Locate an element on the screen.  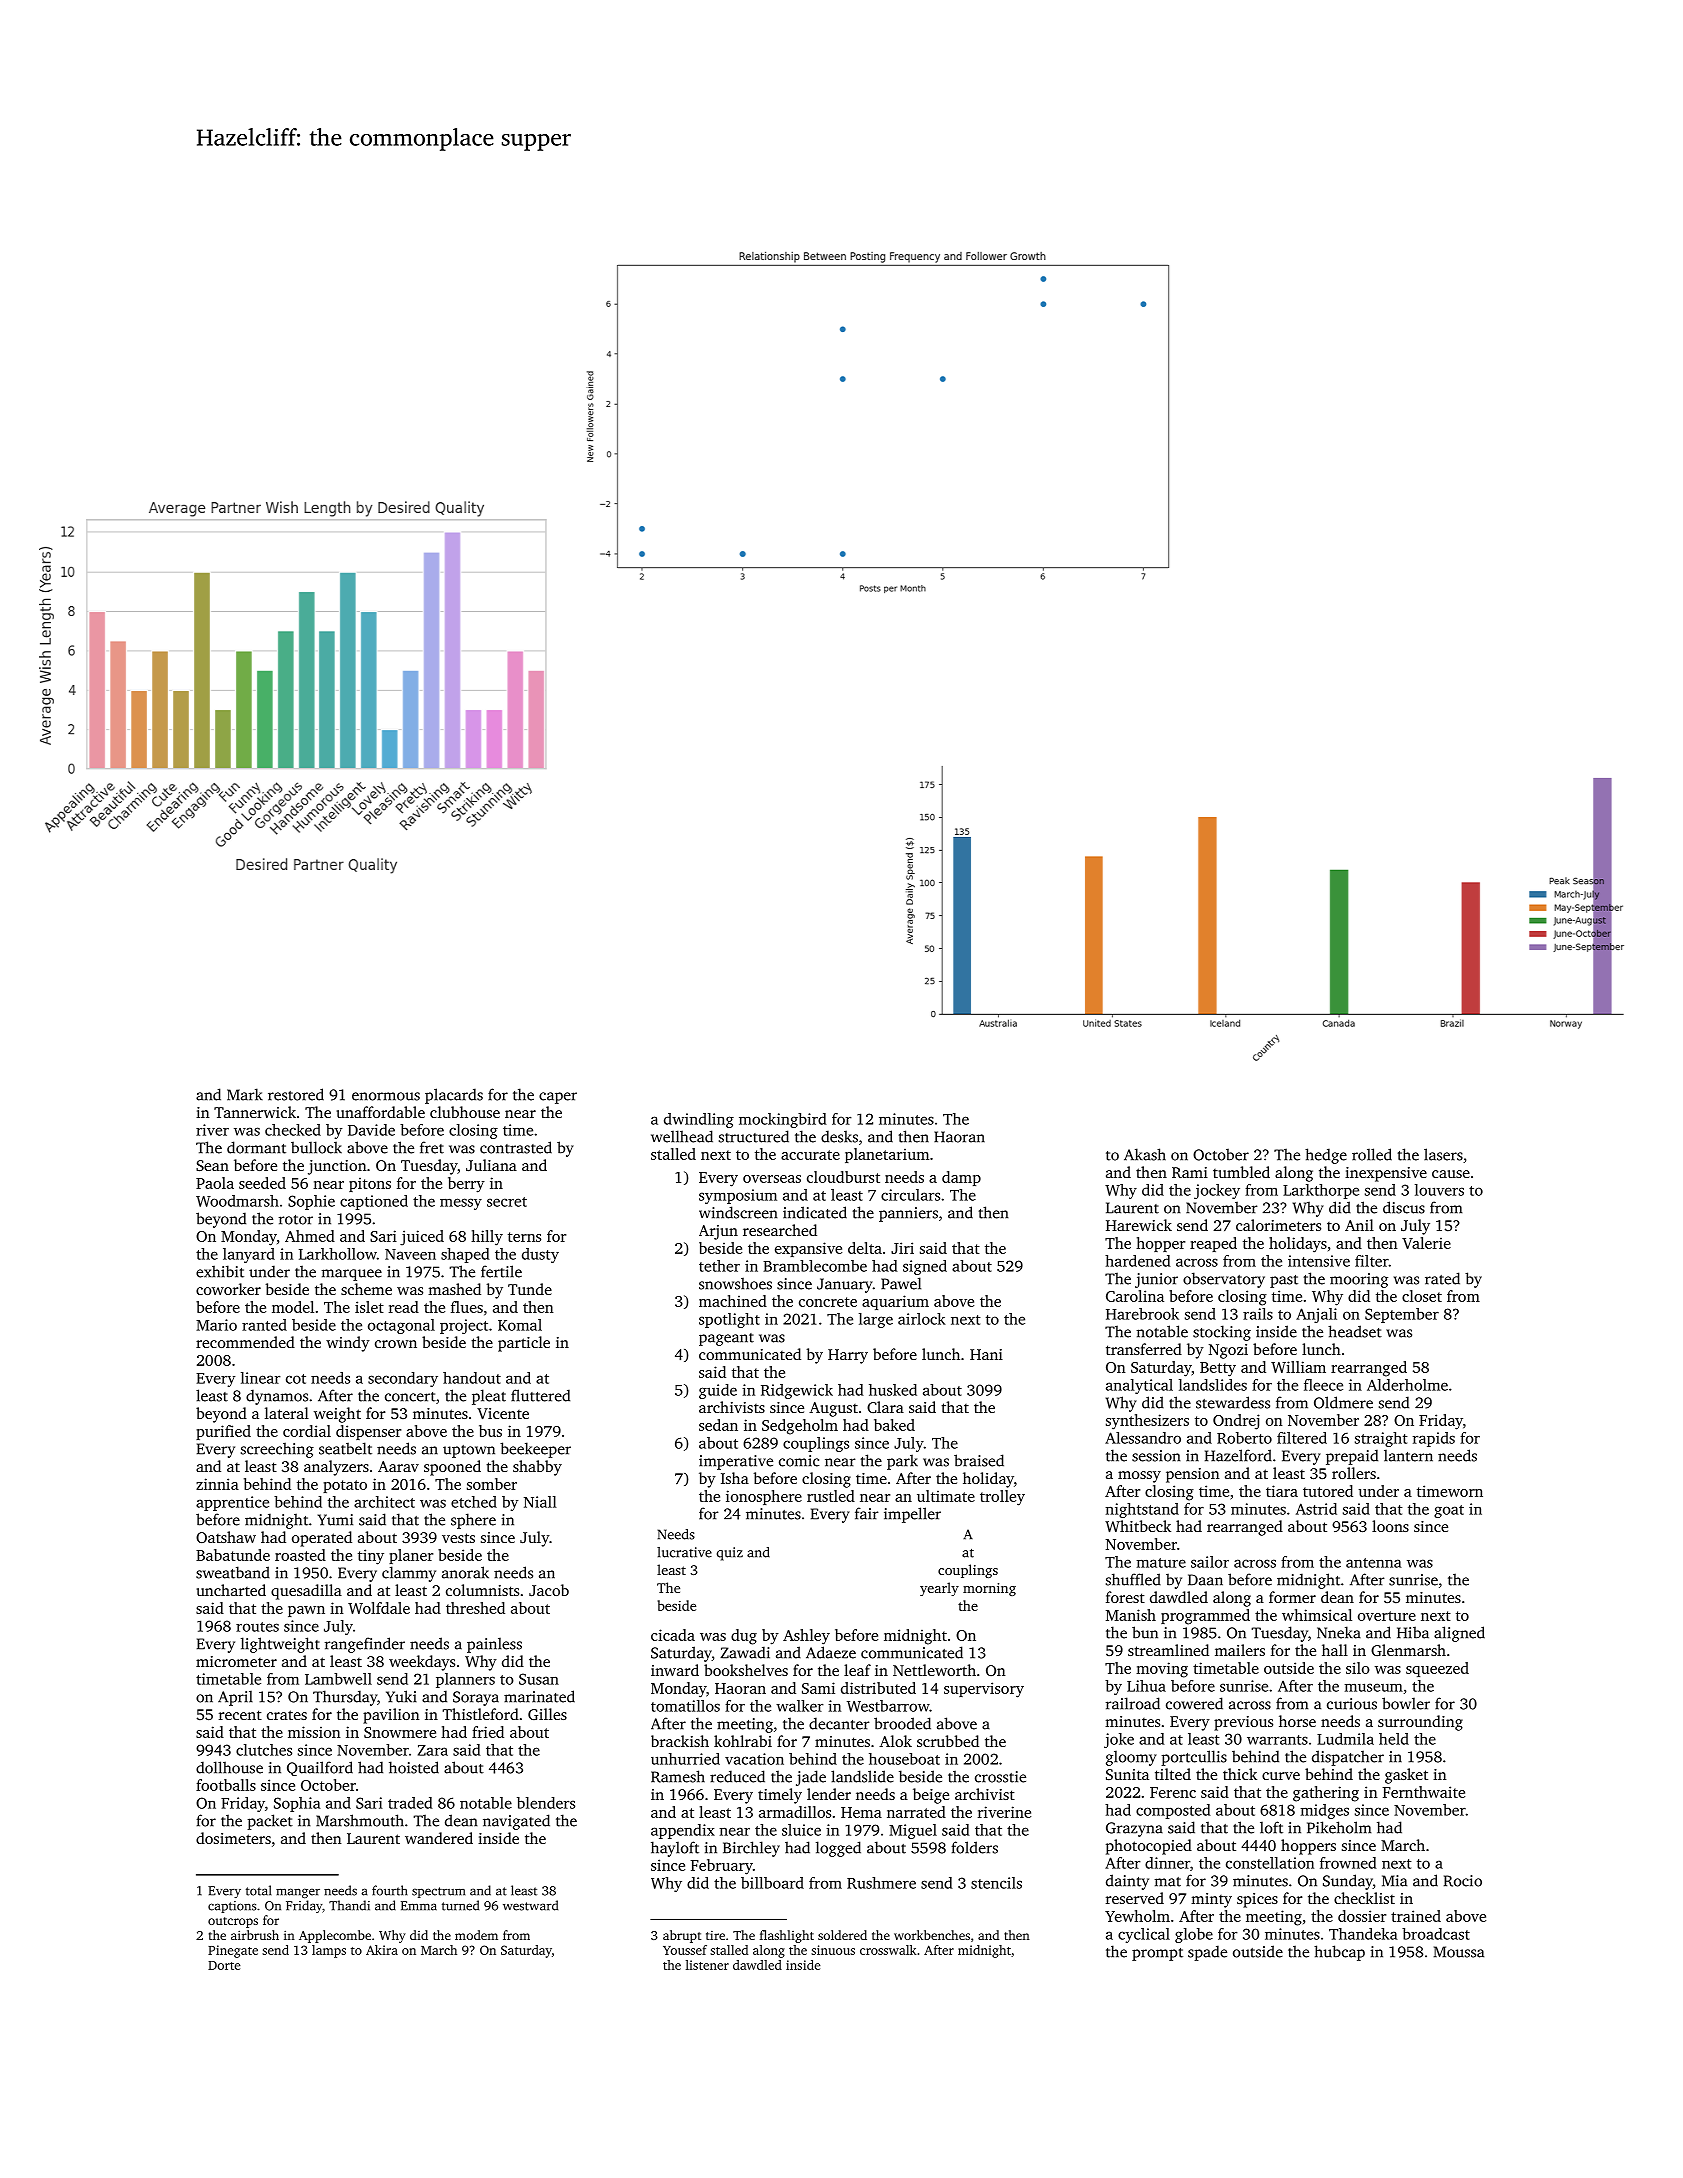
architect is located at coordinates (384, 1502).
